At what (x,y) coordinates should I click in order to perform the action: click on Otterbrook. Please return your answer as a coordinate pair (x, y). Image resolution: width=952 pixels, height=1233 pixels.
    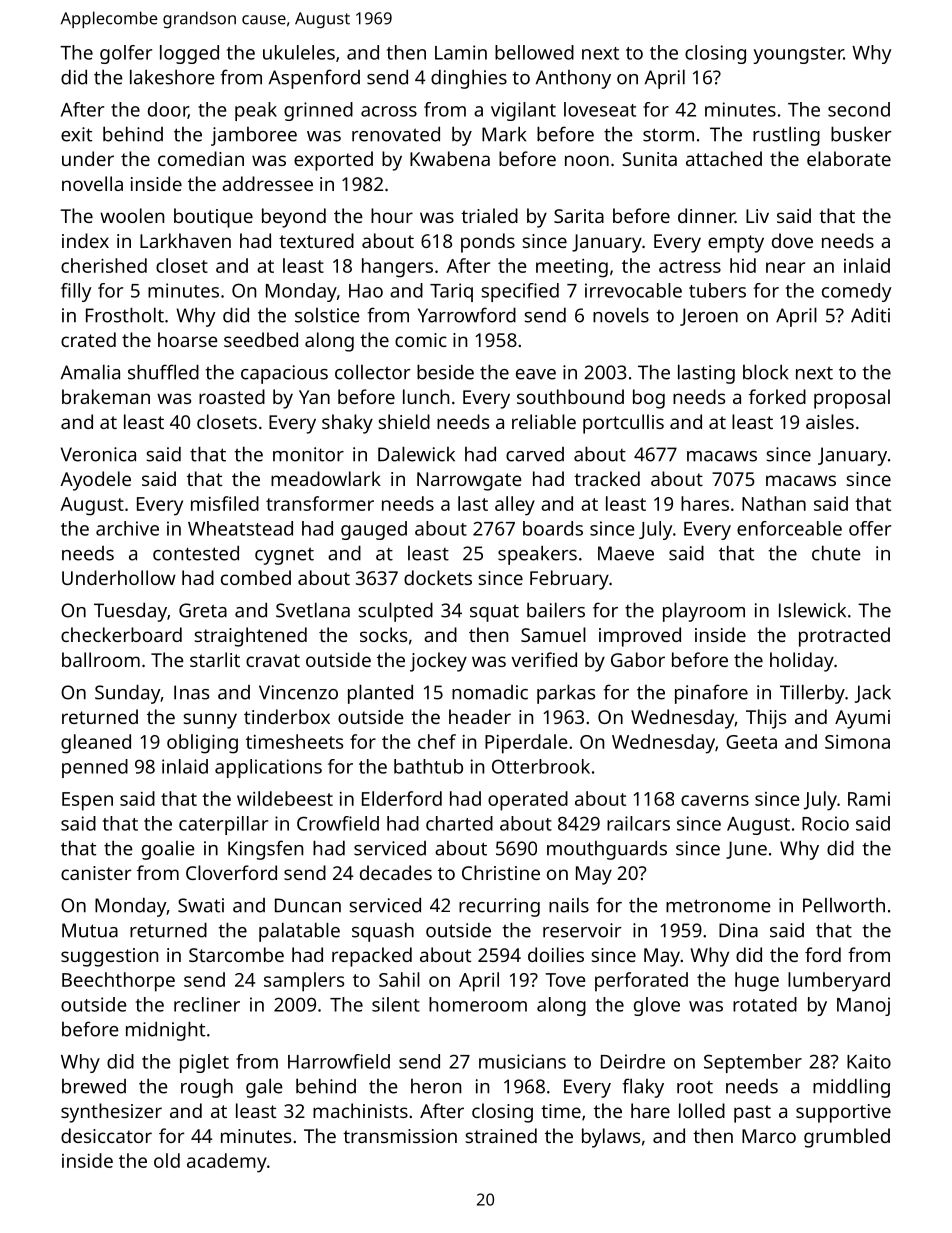
    Looking at the image, I should click on (541, 766).
